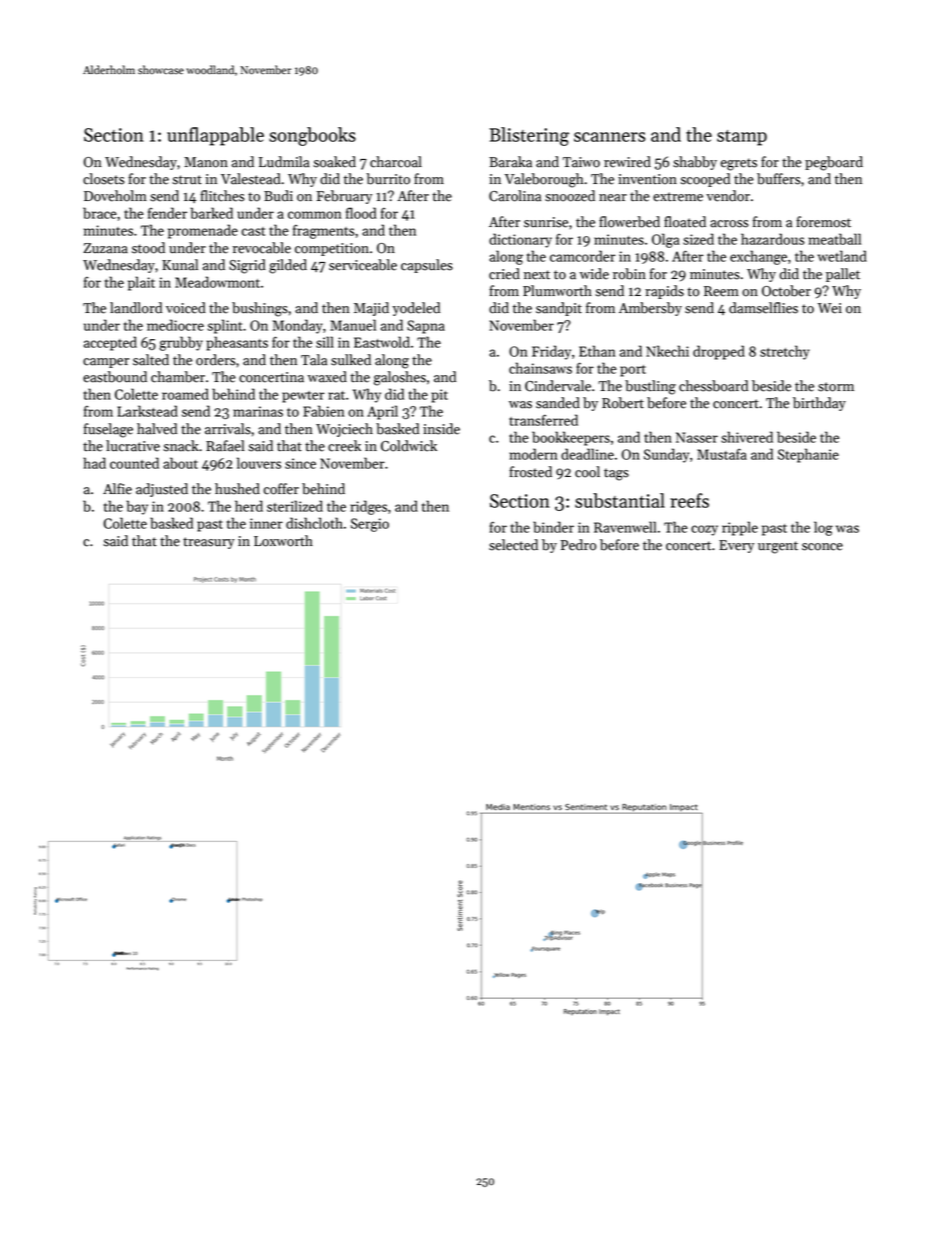  Describe the element at coordinates (763, 308) in the screenshot. I see `damselflies` at that location.
